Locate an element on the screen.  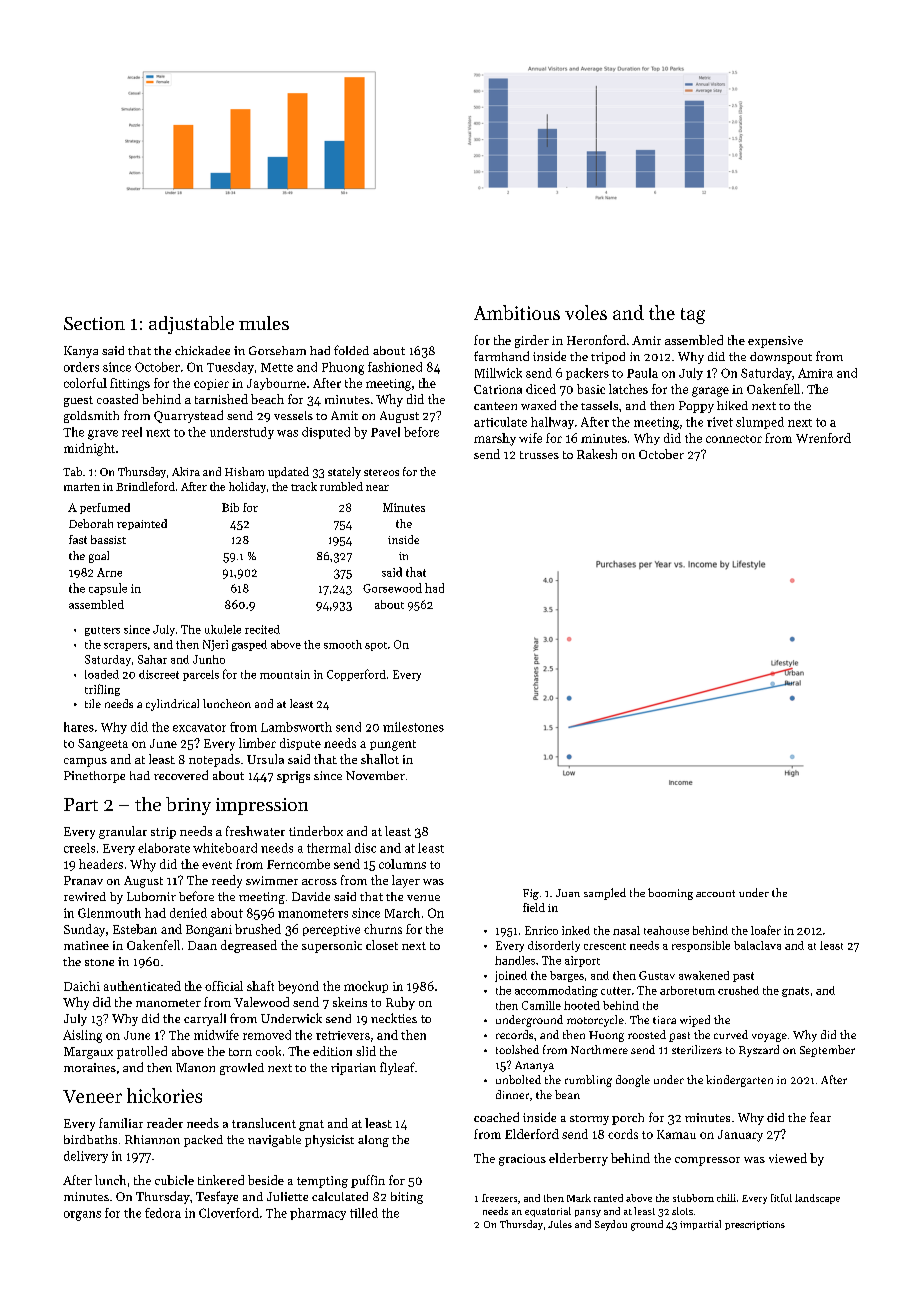
account is located at coordinates (715, 893).
